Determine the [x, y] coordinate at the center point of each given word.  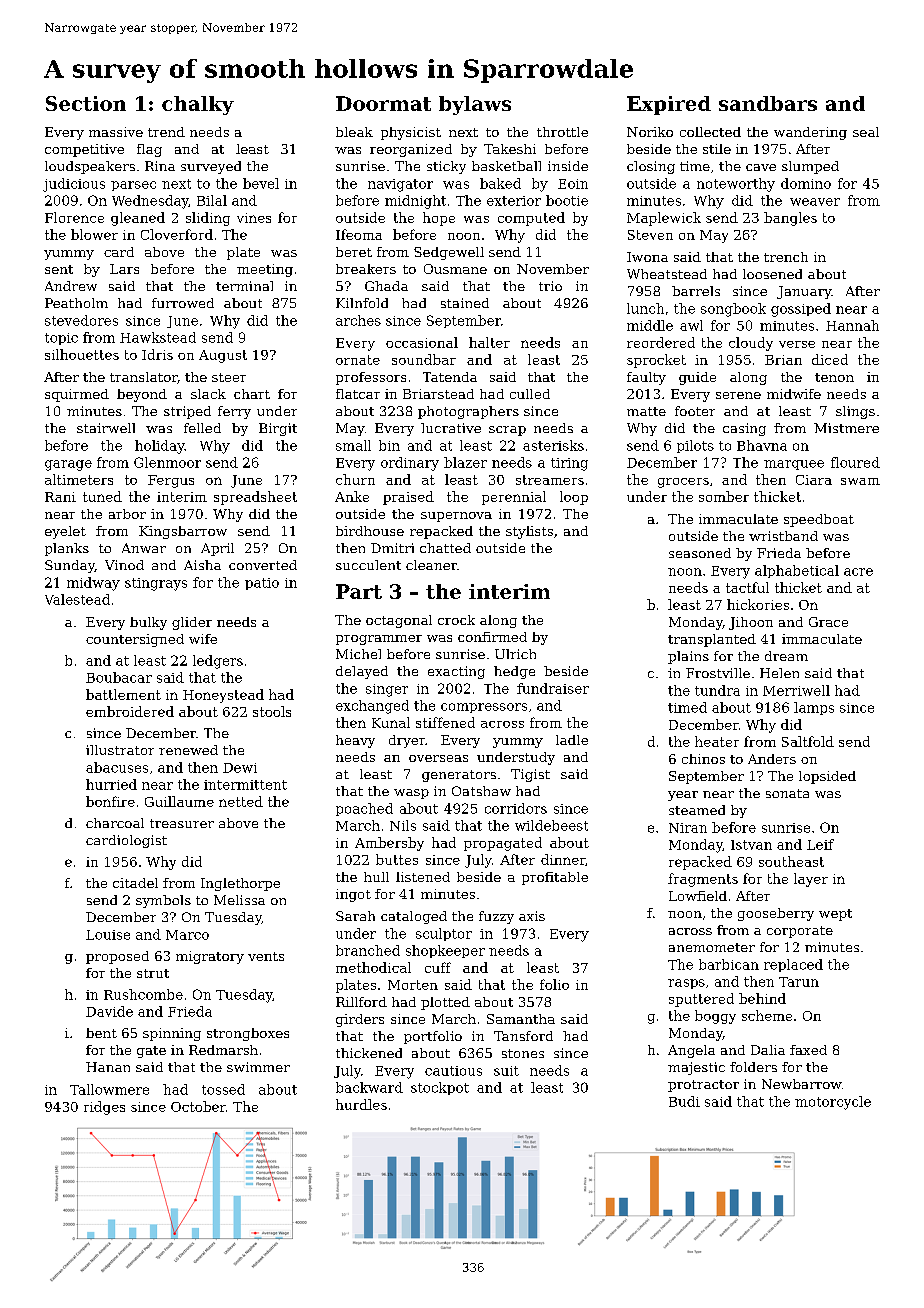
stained [465, 303]
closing [651, 167]
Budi [684, 1101]
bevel [261, 183]
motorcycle [833, 1103]
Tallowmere [109, 1089]
